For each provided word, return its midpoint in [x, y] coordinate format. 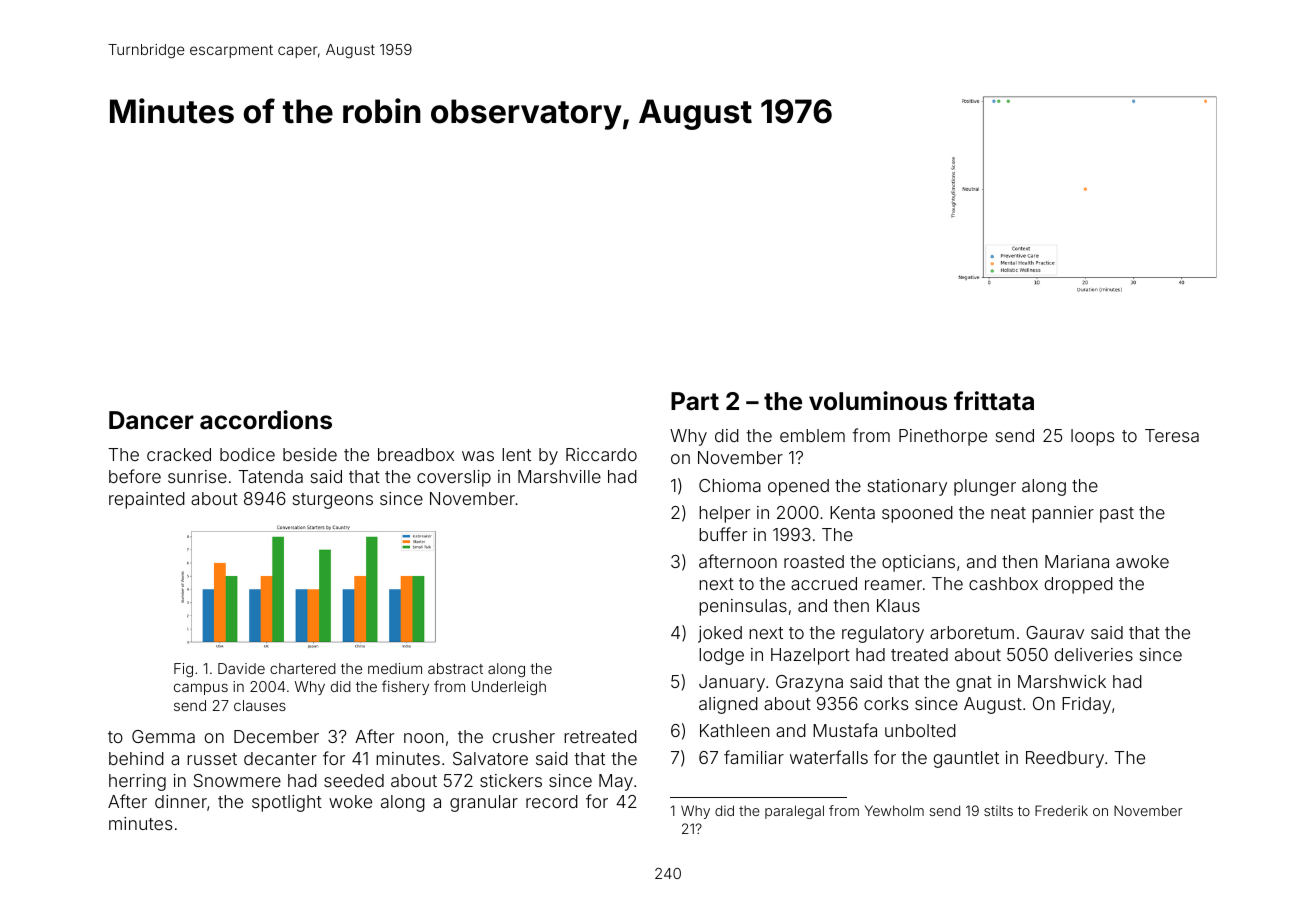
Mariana [1077, 561]
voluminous [878, 401]
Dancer [151, 420]
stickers [511, 780]
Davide [241, 668]
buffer [723, 534]
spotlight [287, 803]
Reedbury [1065, 759]
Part [695, 401]
